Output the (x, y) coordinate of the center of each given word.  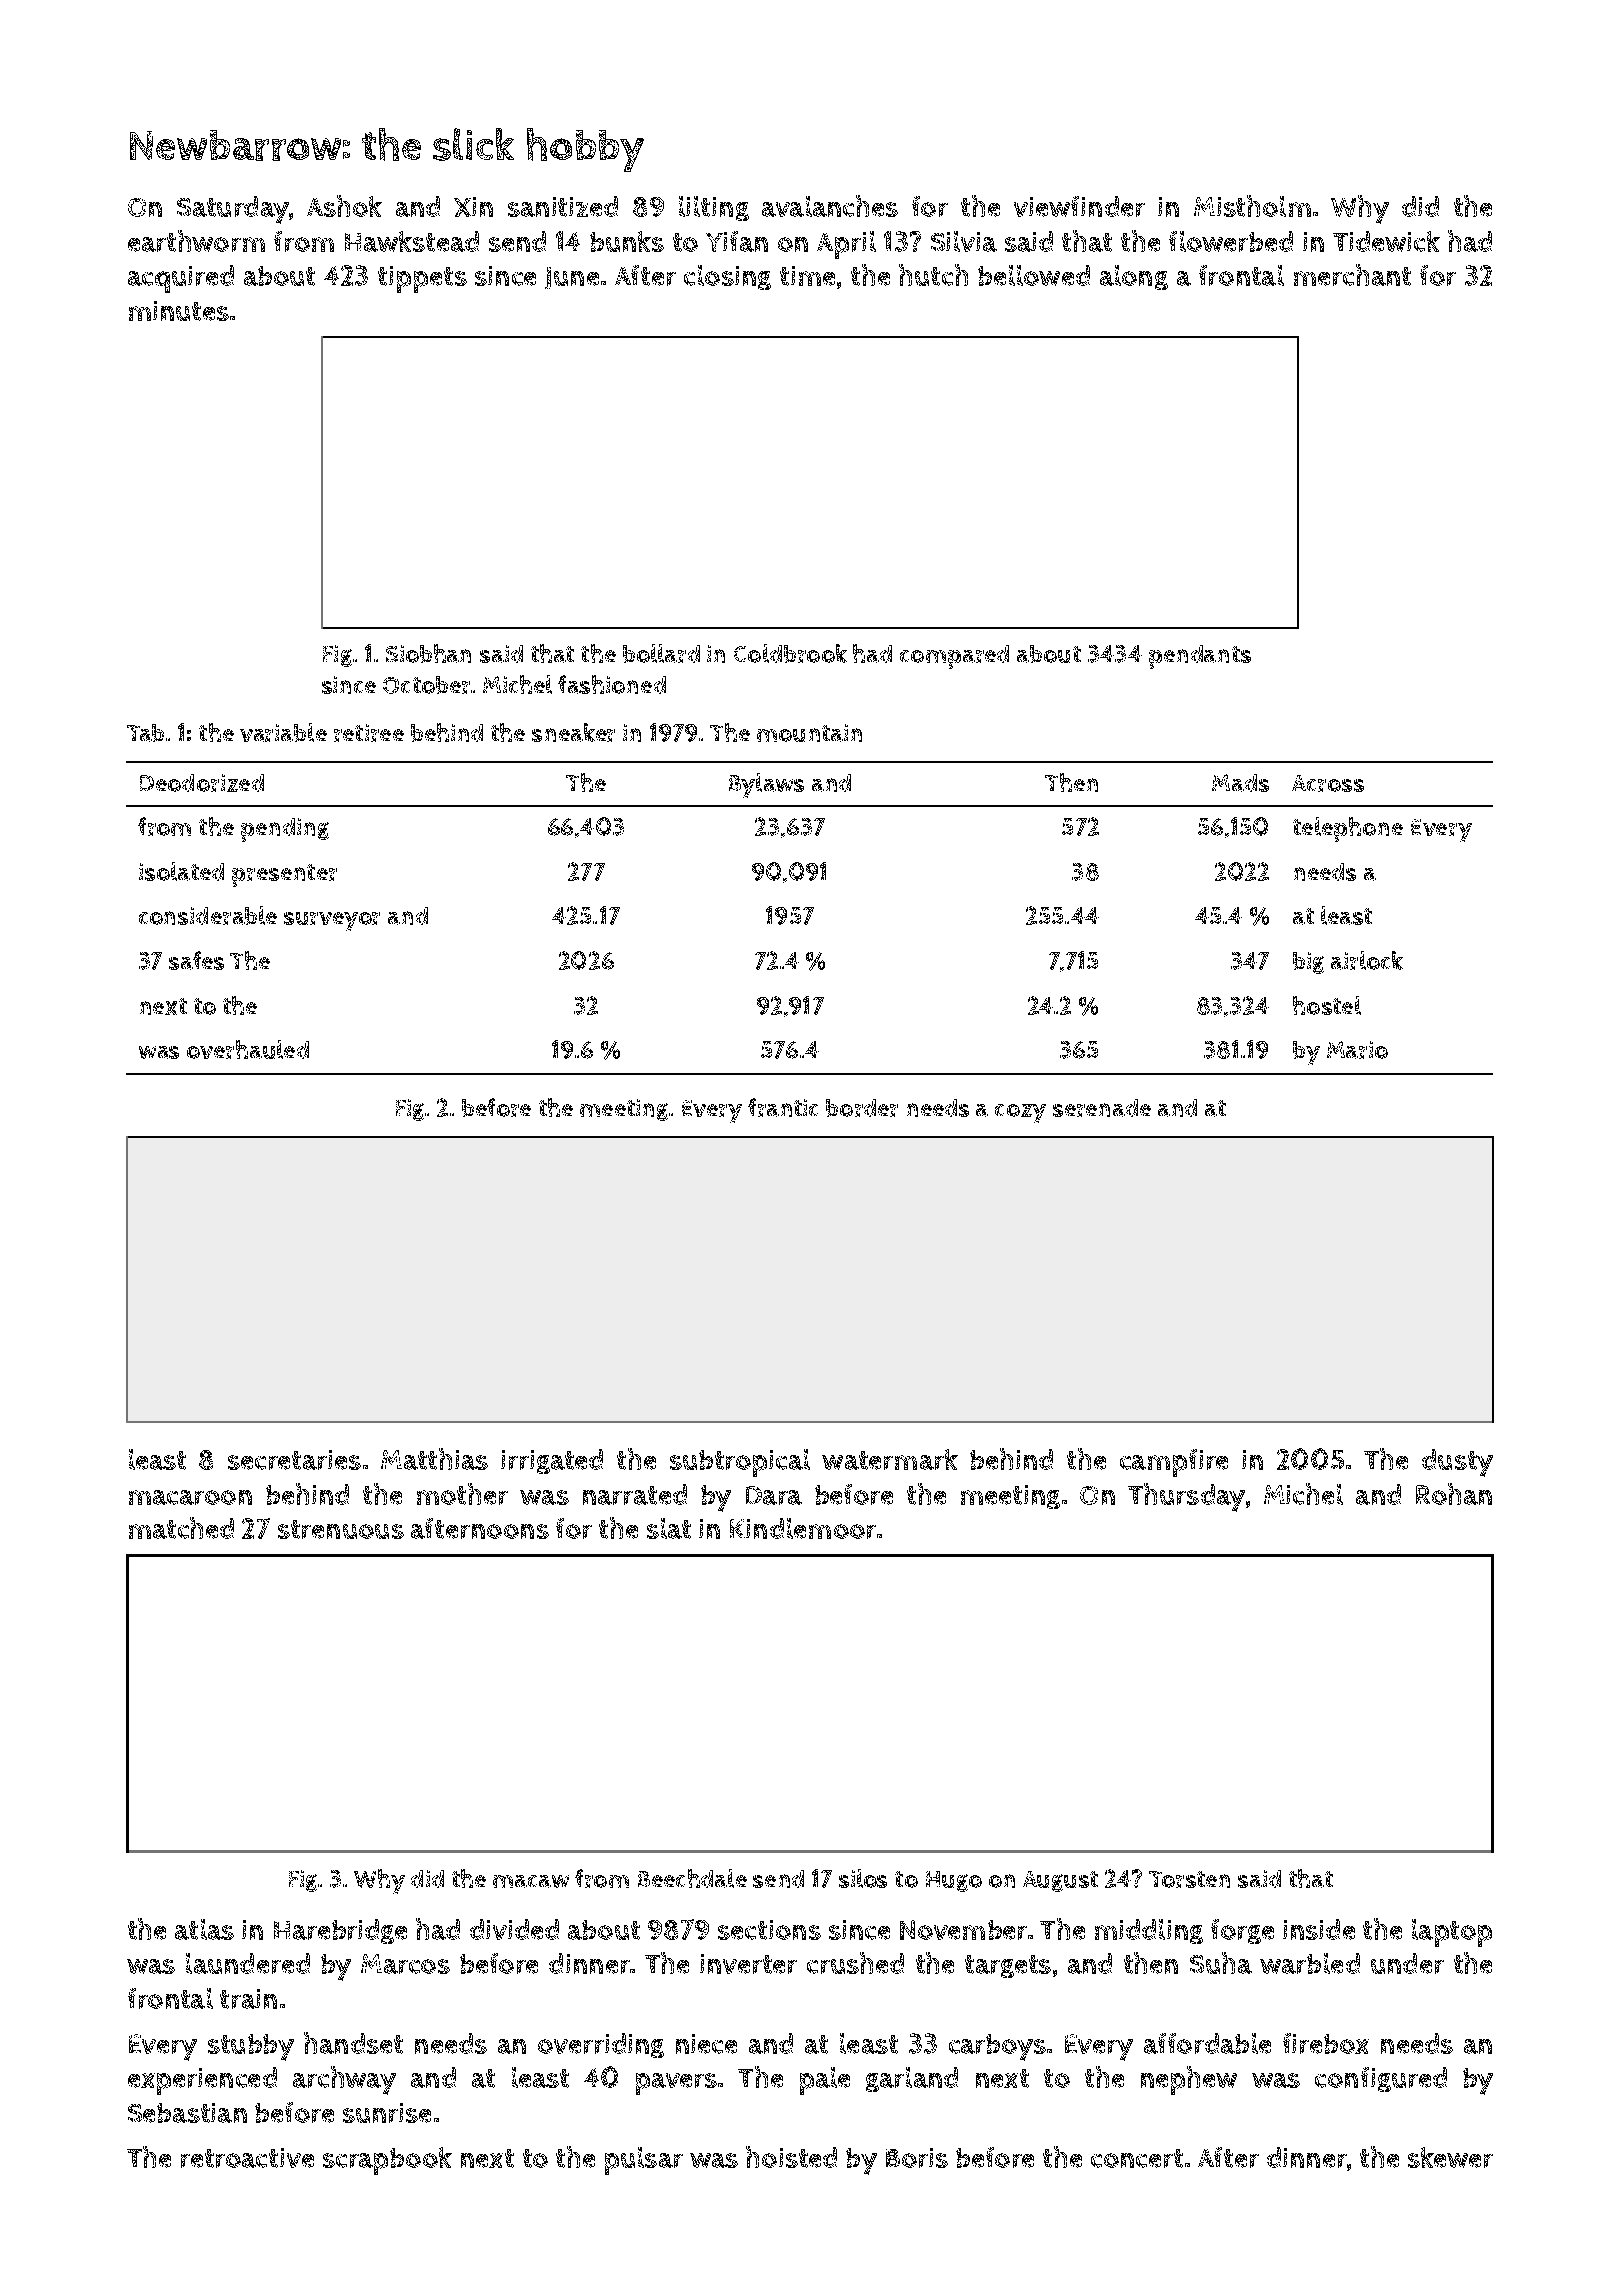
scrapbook (387, 2161)
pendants (1200, 657)
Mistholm (1252, 206)
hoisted (791, 2157)
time (807, 276)
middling (1149, 1931)
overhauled (248, 1049)
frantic (783, 1107)
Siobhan (428, 653)
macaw (531, 1881)
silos (863, 1878)
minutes (179, 311)
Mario (1357, 1050)
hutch (933, 275)
